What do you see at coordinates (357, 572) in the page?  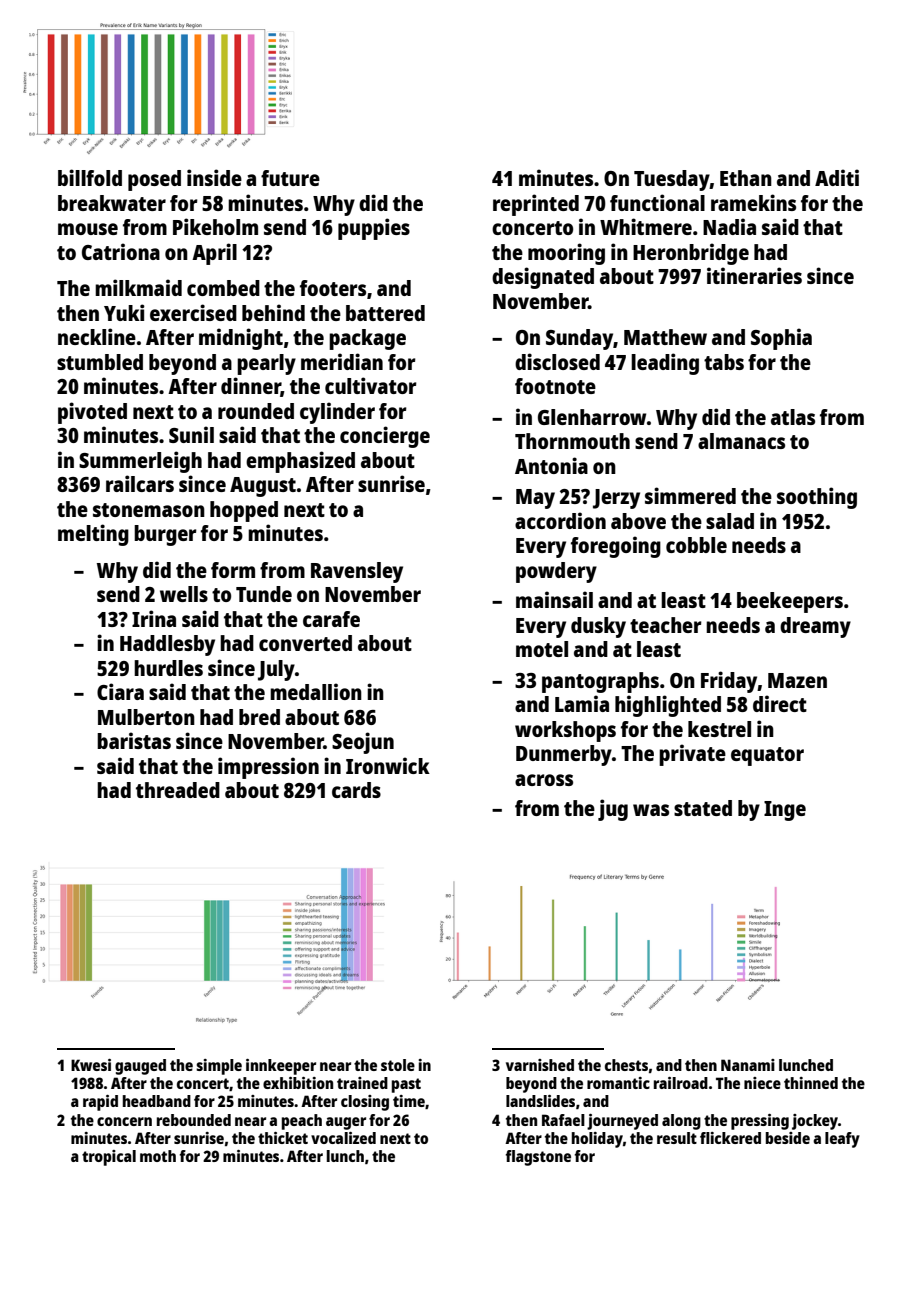 I see `Ravensley` at bounding box center [357, 572].
